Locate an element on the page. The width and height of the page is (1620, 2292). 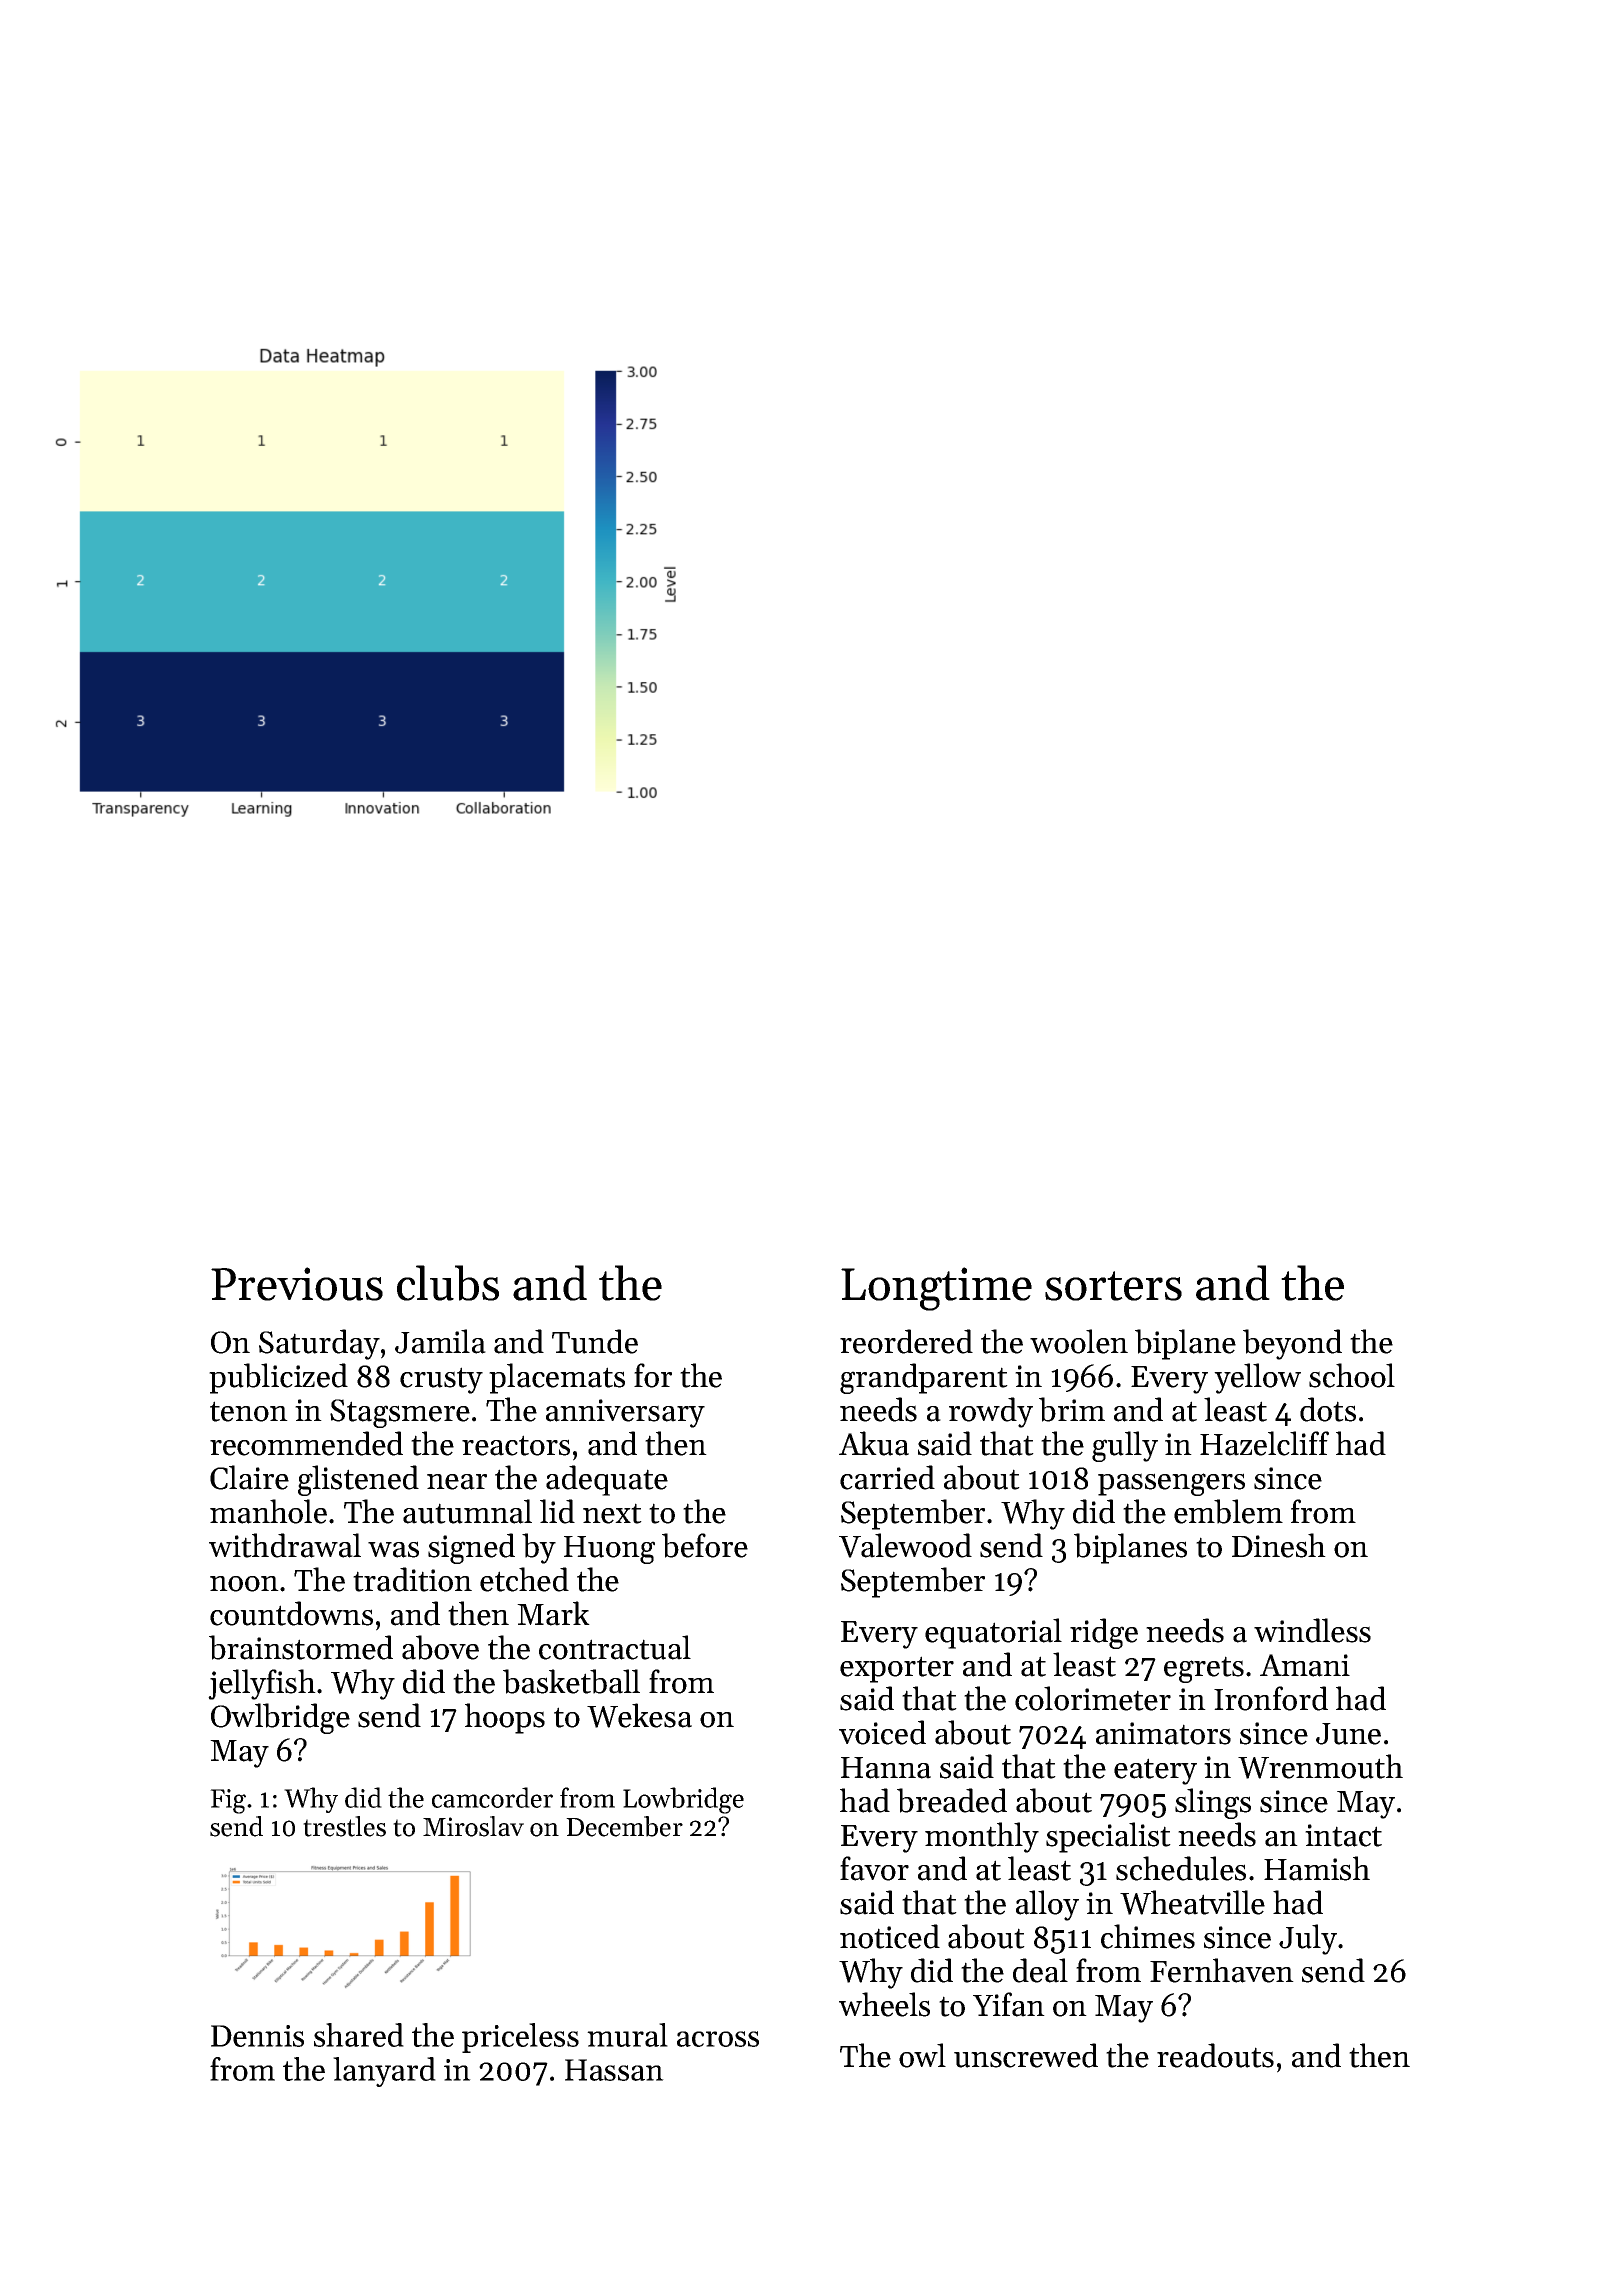
Claire is located at coordinates (249, 1477).
